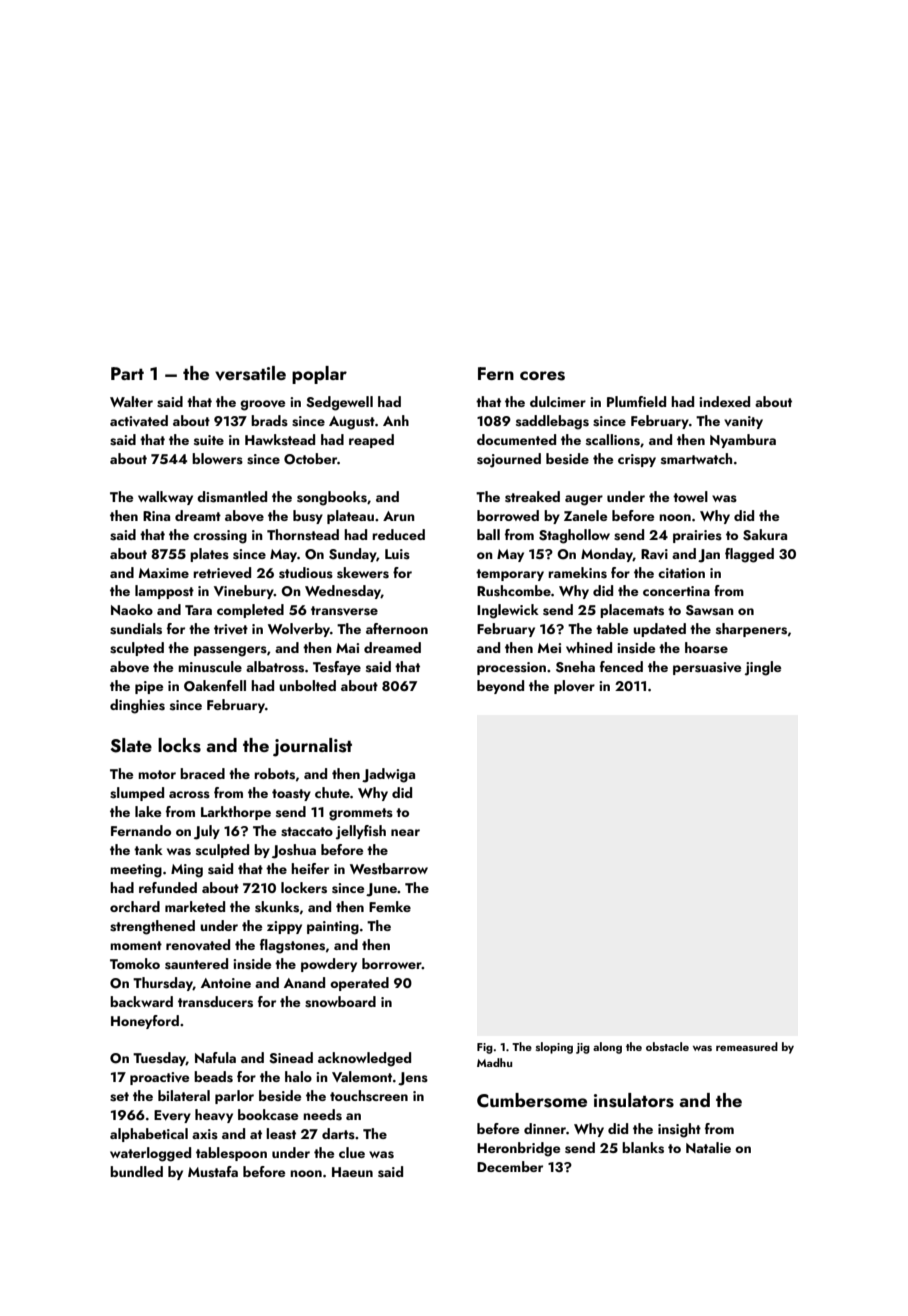  I want to click on walkway, so click(165, 498).
